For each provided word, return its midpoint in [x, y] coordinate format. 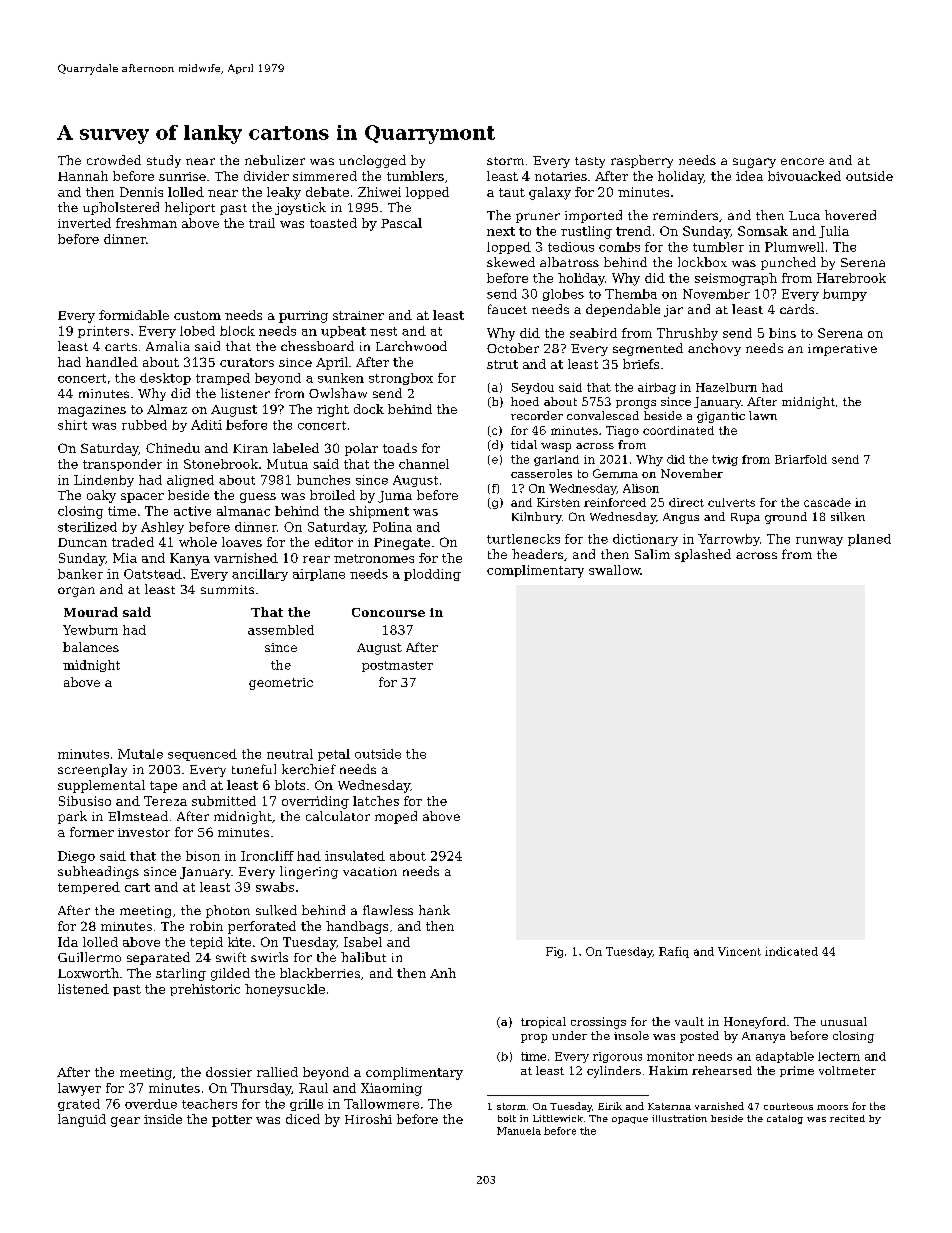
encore [802, 161]
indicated [791, 951]
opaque [630, 1120]
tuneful [254, 769]
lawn [763, 415]
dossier [229, 1072]
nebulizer [275, 160]
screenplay [92, 770]
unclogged [372, 161]
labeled [296, 448]
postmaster [397, 666]
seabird [593, 333]
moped [396, 817]
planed [869, 540]
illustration [679, 1118]
